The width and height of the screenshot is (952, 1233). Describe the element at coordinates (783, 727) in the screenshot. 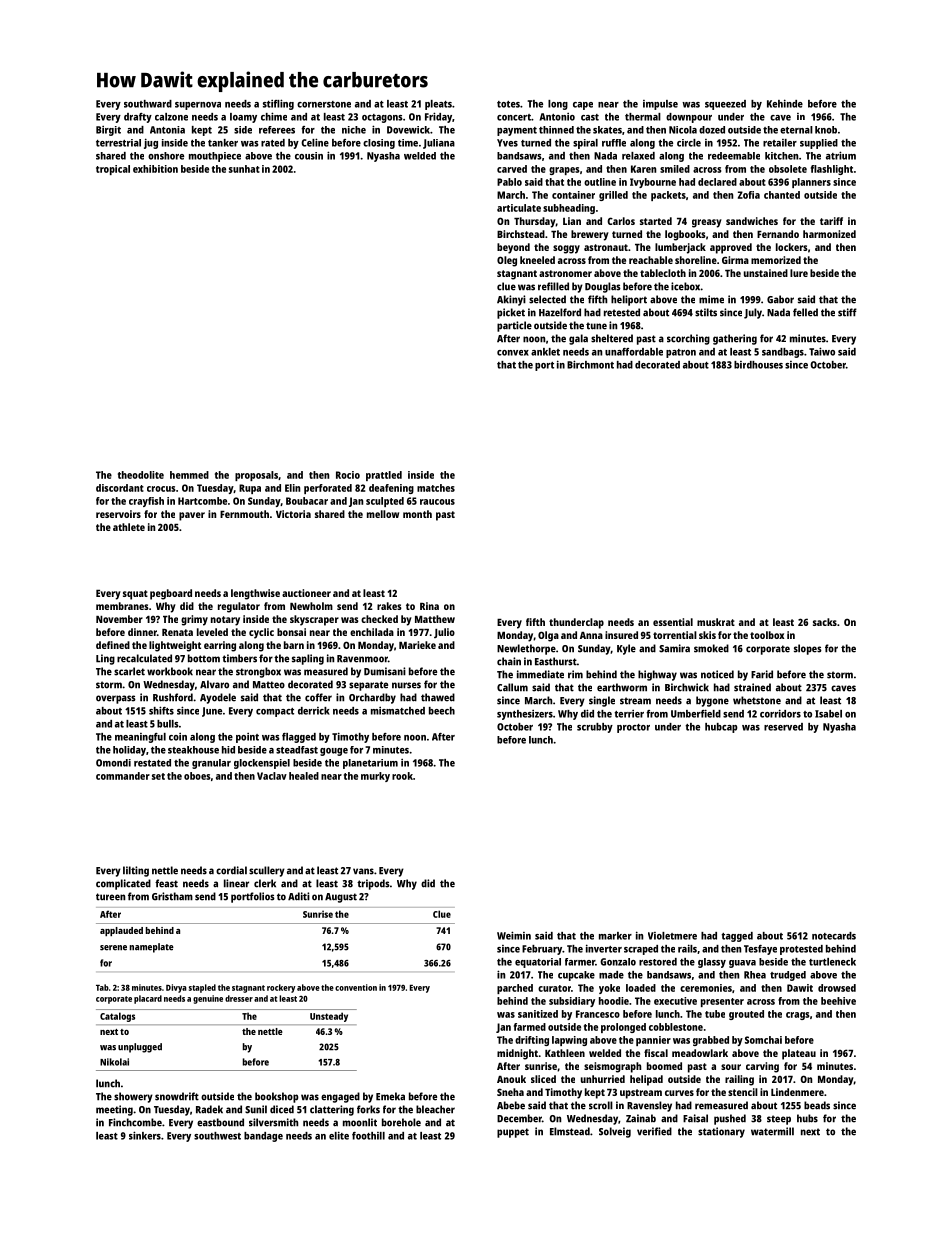

I see `reserved` at that location.
